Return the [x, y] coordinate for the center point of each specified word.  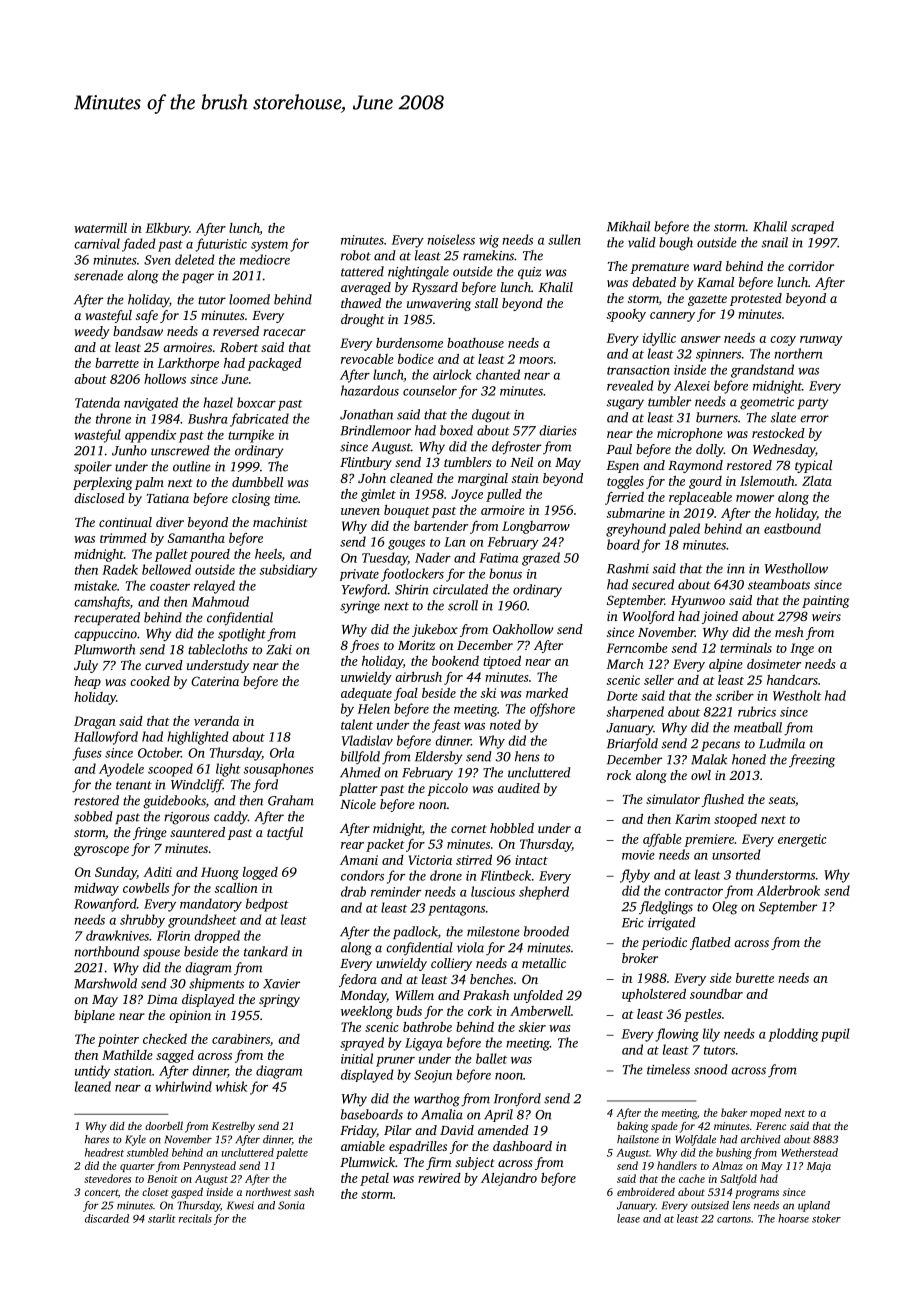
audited [519, 788]
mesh [789, 632]
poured [210, 555]
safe [147, 316]
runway [821, 341]
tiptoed [502, 662]
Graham [291, 800]
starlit [162, 1218]
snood [711, 1069]
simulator [673, 799]
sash [304, 1192]
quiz [529, 273]
